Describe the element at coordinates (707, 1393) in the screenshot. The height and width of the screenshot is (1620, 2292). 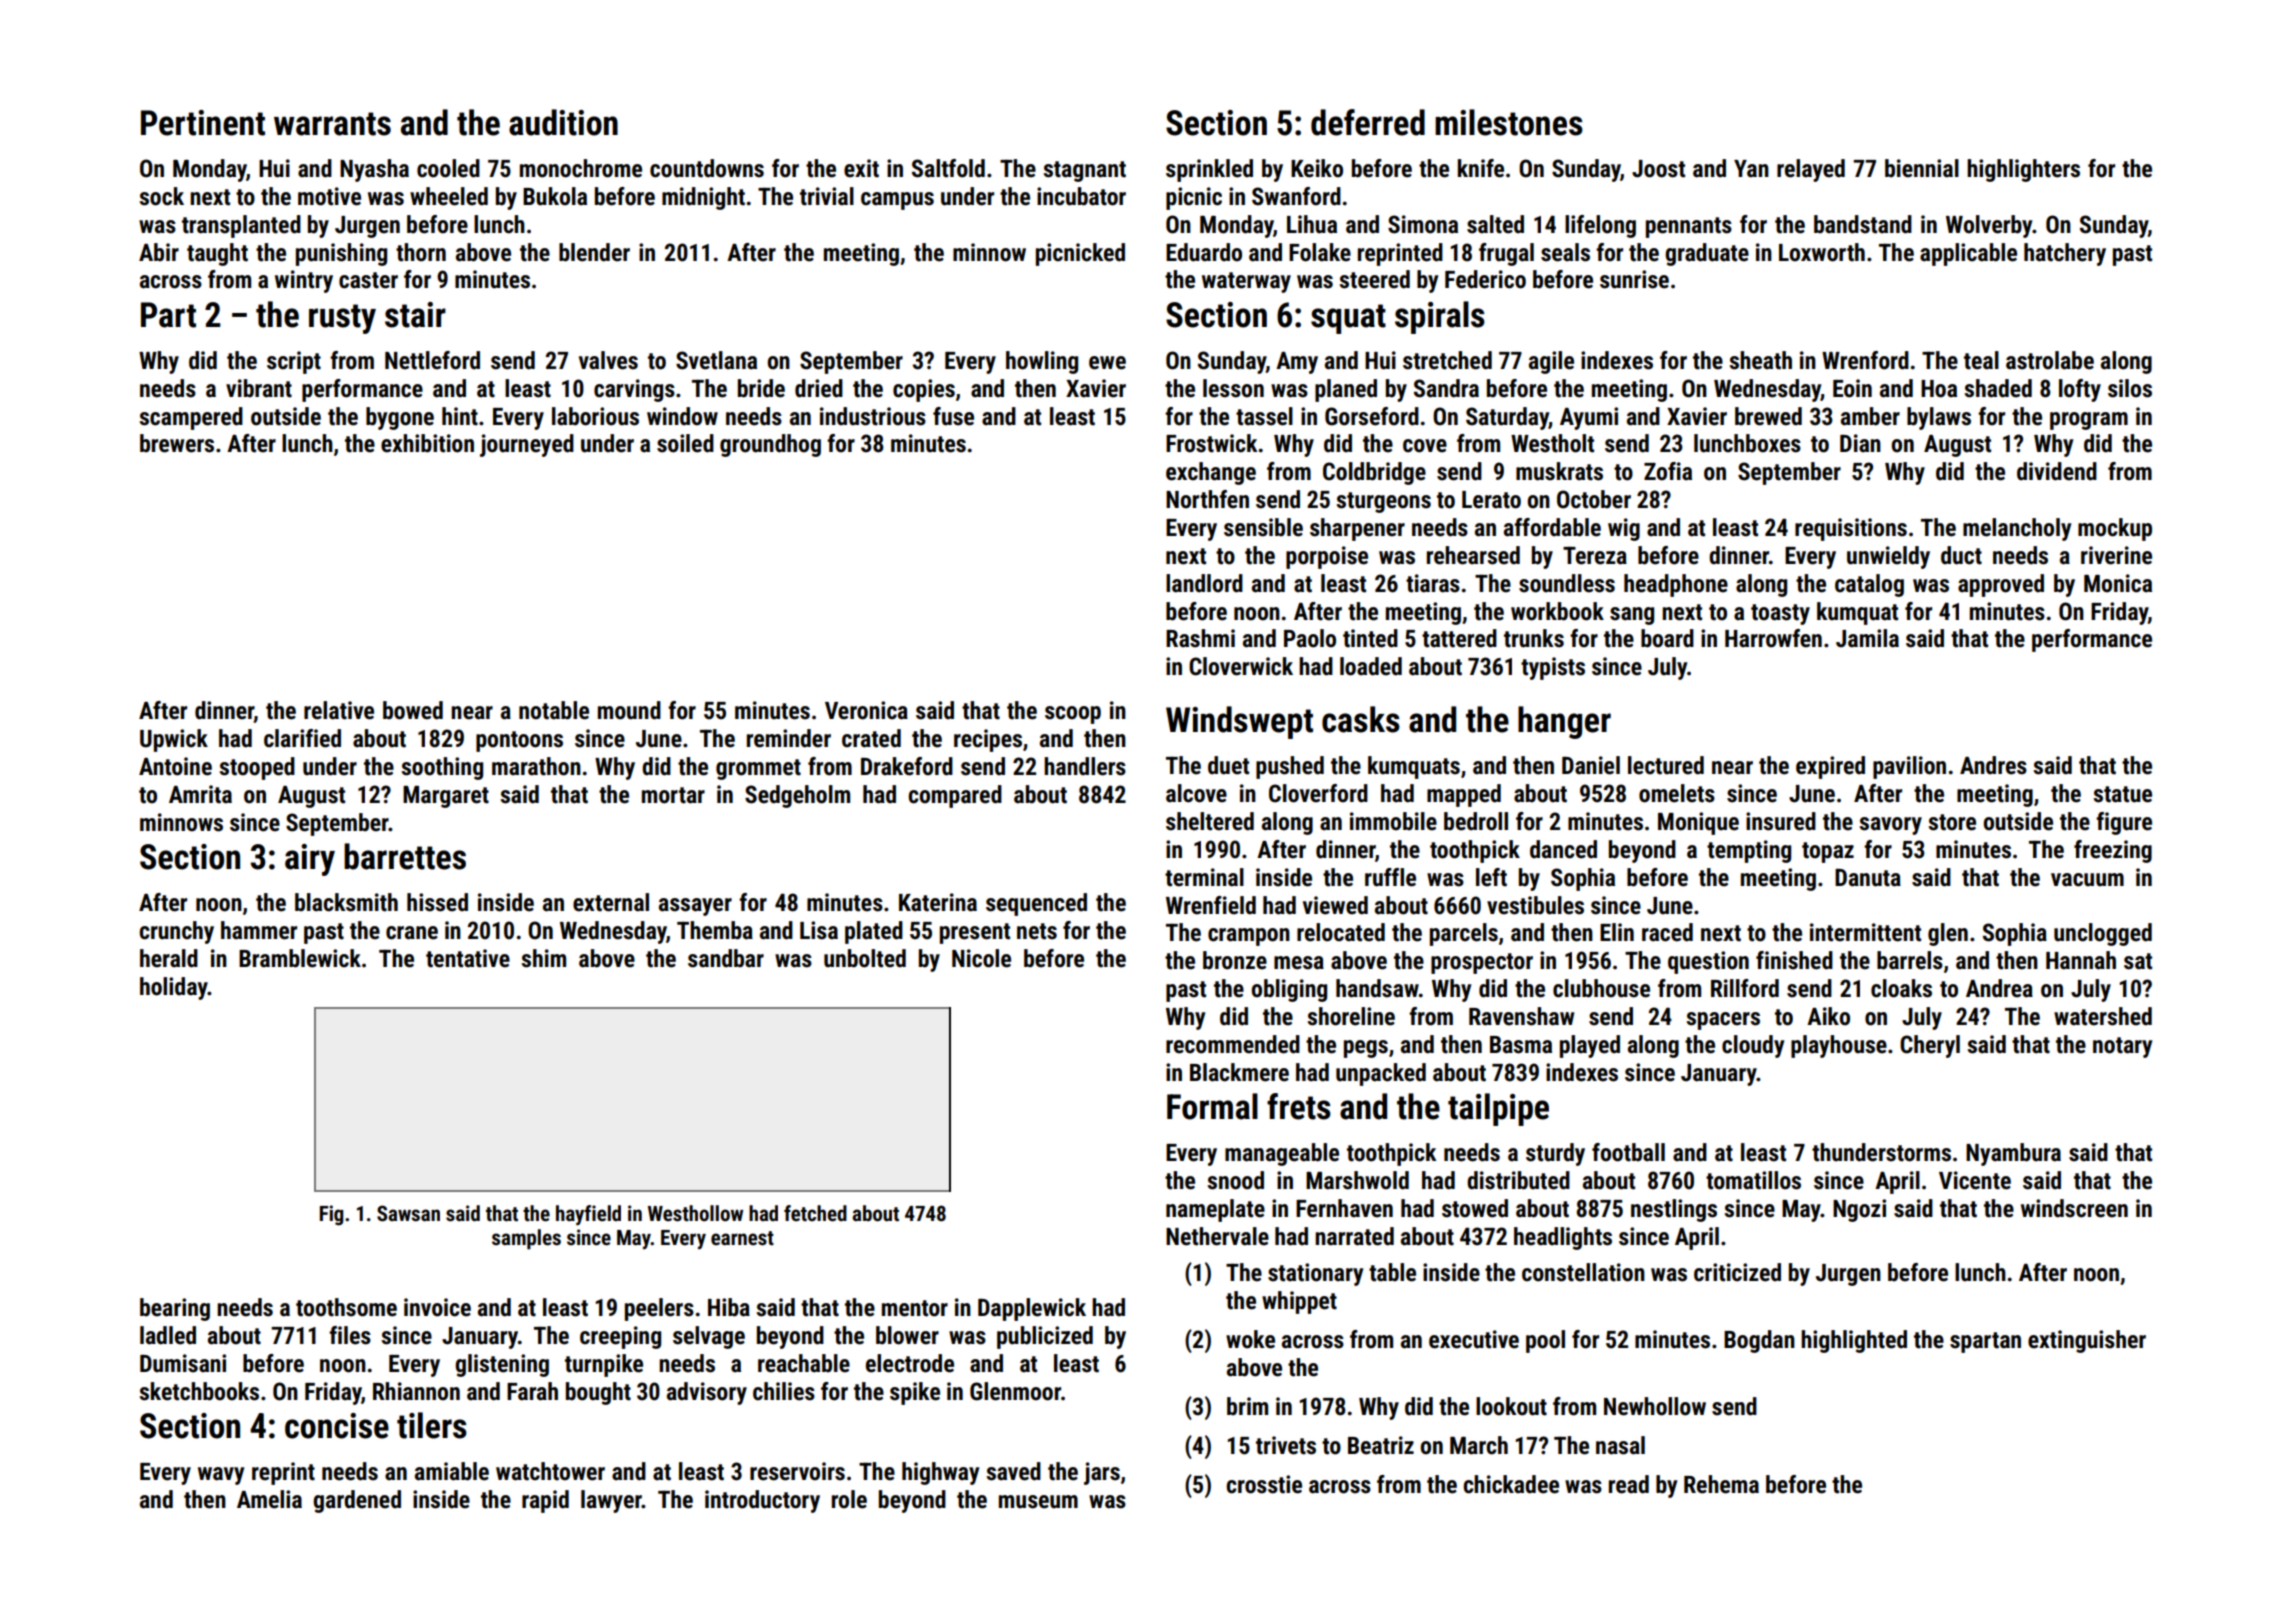
I see `advisory` at that location.
